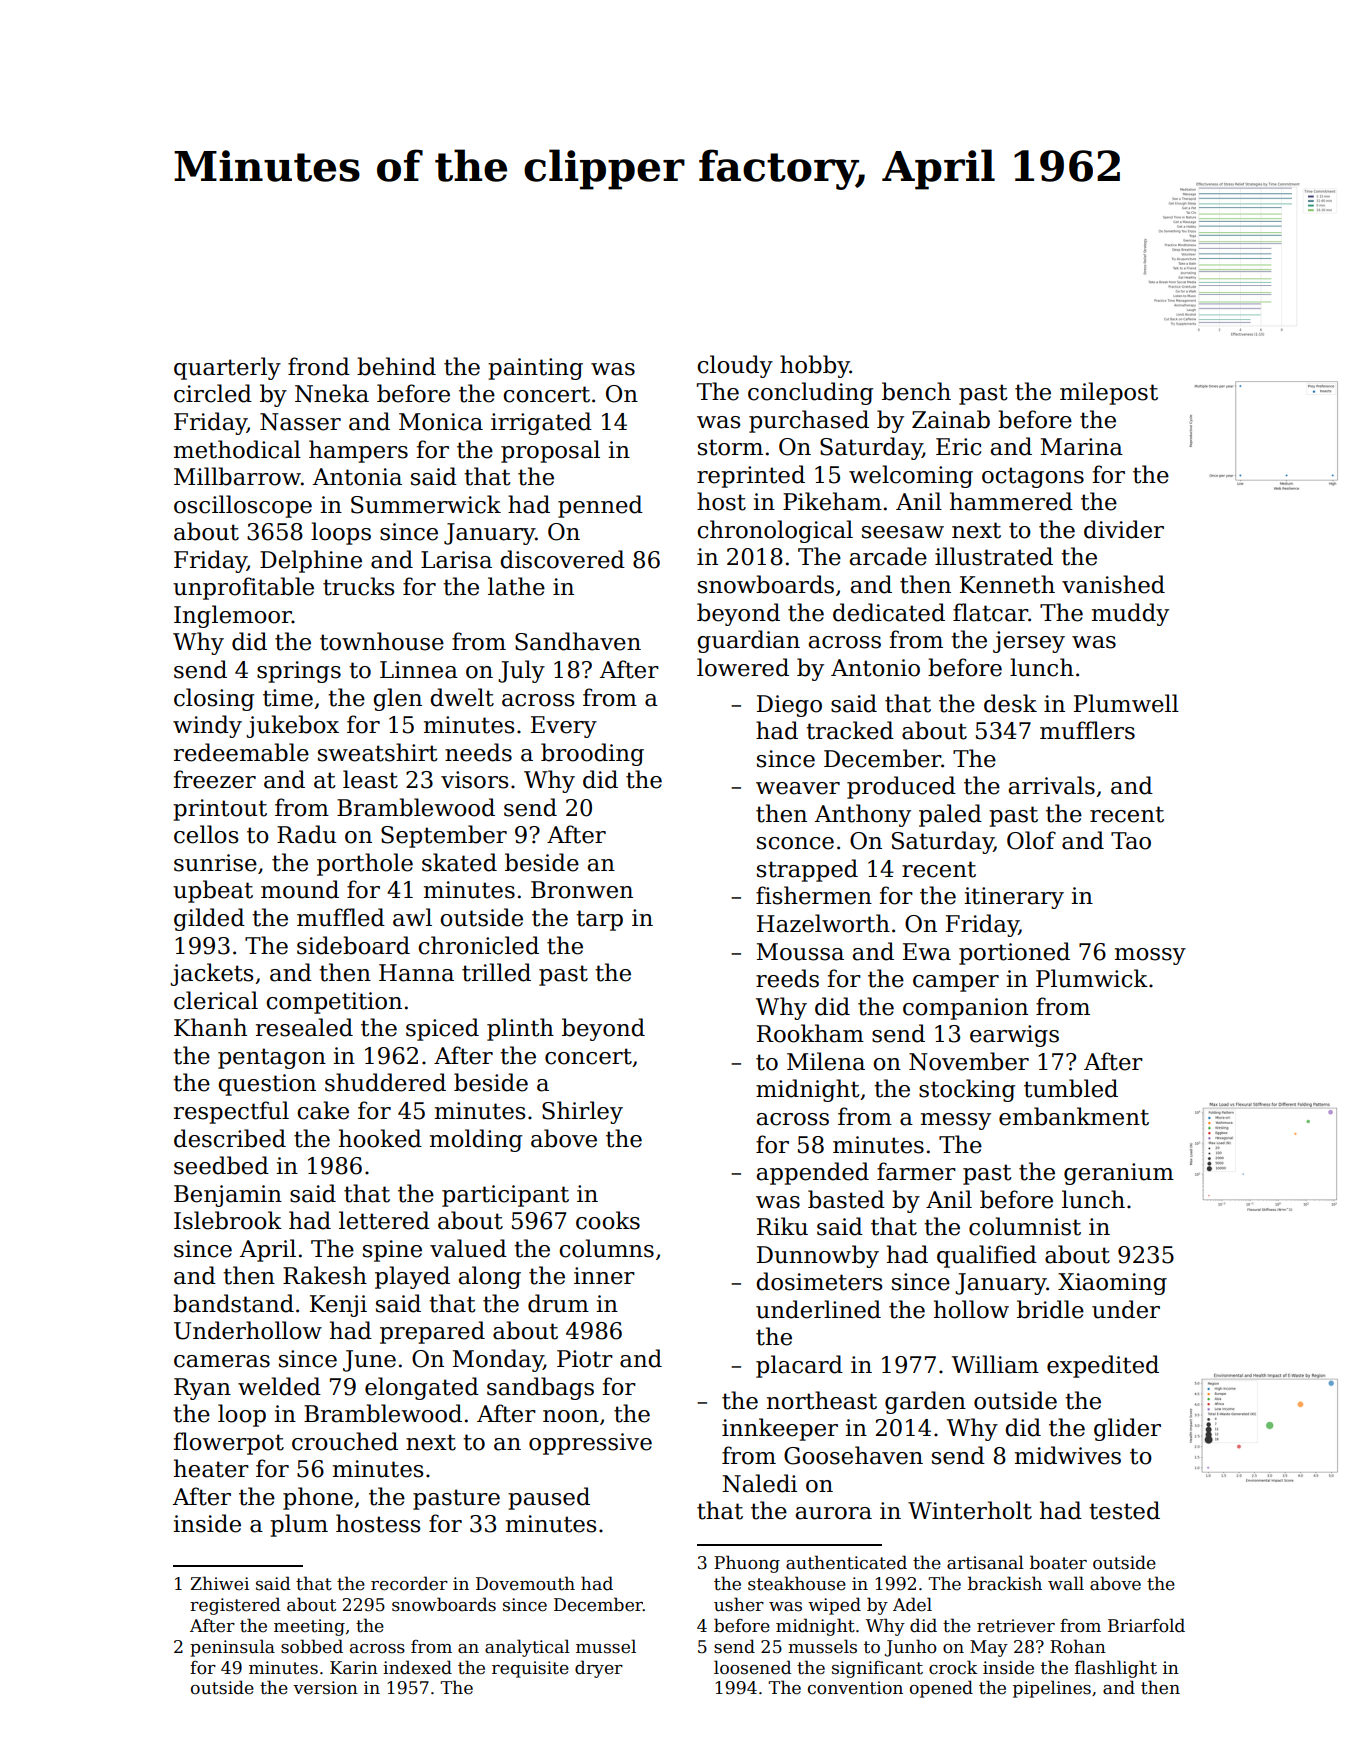 This screenshot has height=1760, width=1360. I want to click on indexed, so click(417, 1667).
